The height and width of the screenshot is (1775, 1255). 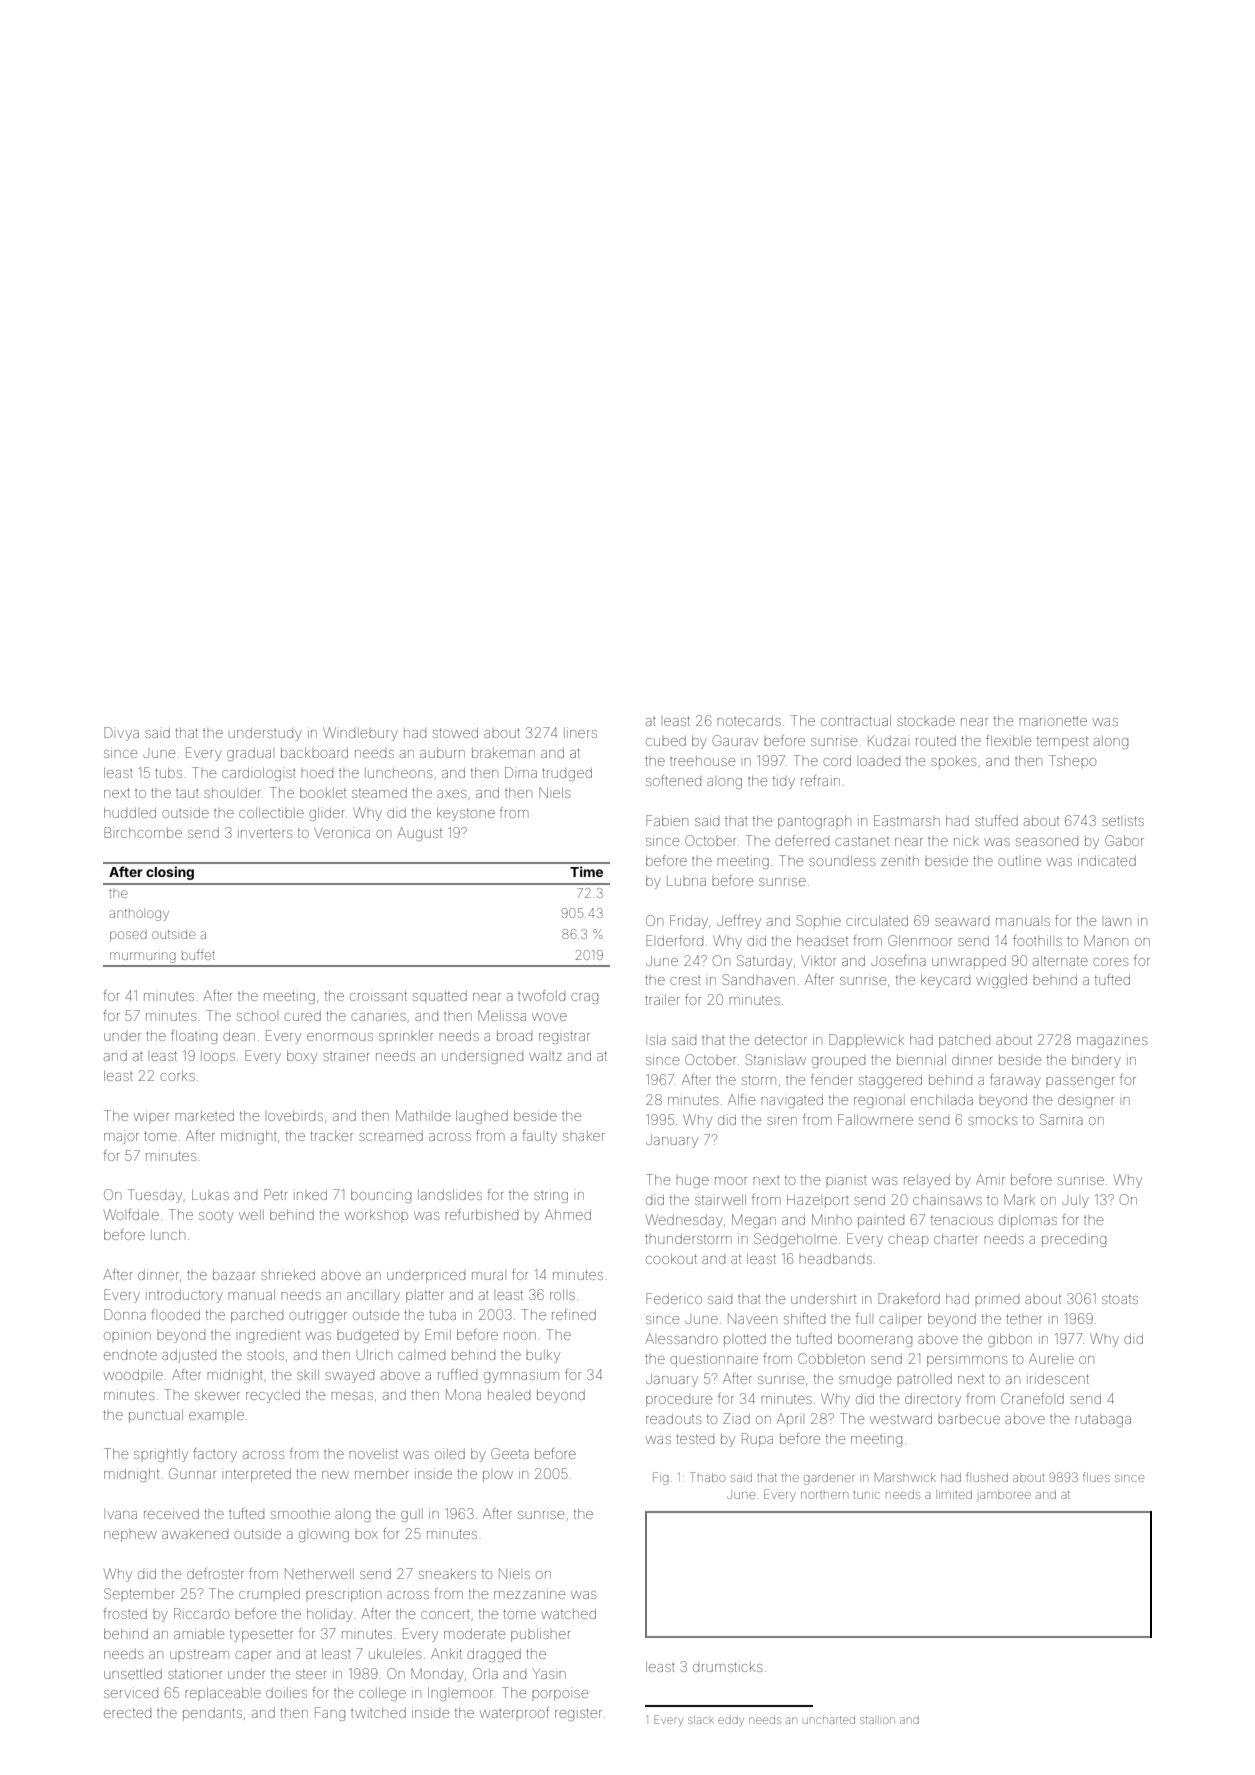 What do you see at coordinates (674, 1298) in the screenshot?
I see `Federico` at bounding box center [674, 1298].
